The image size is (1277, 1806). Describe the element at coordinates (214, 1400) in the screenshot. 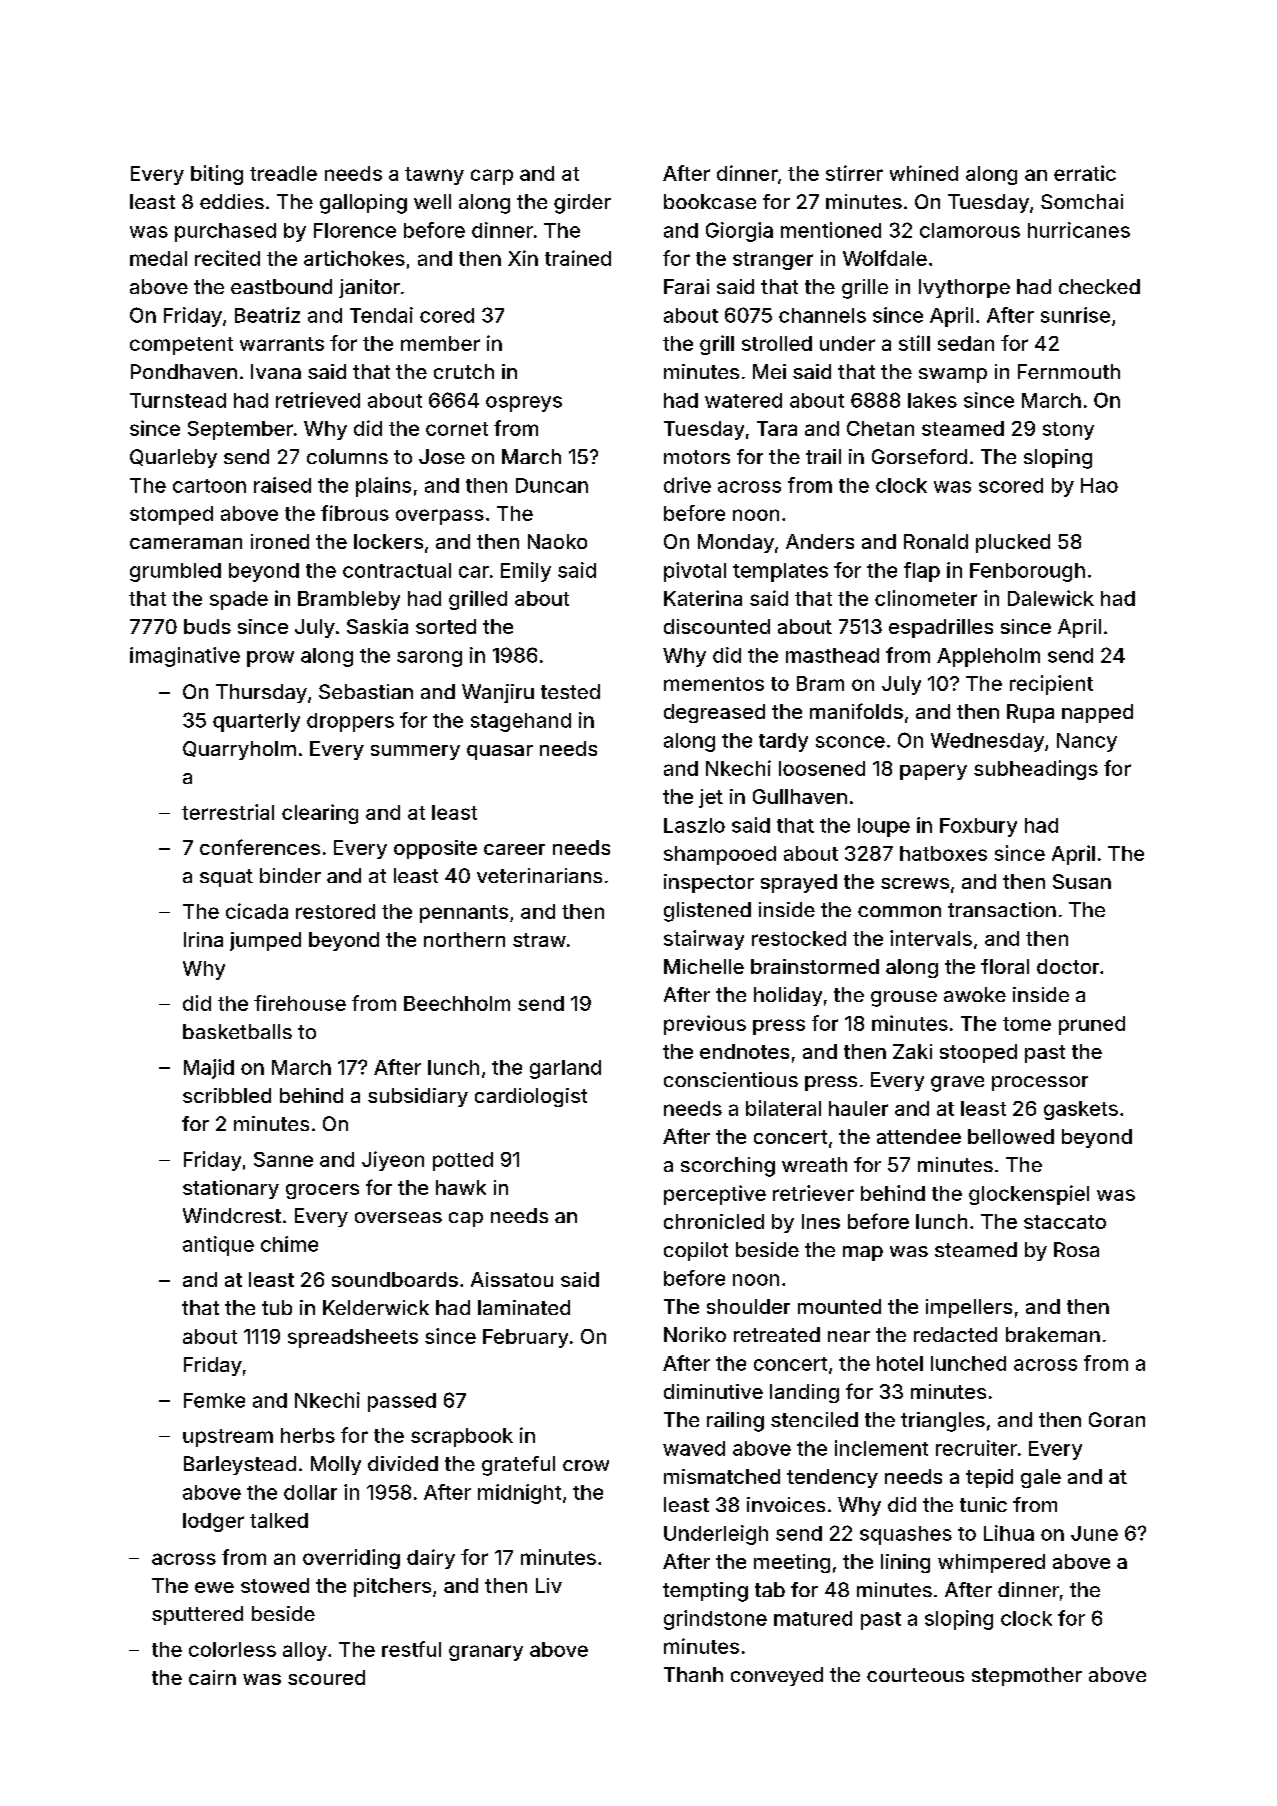

I see `Femke` at that location.
